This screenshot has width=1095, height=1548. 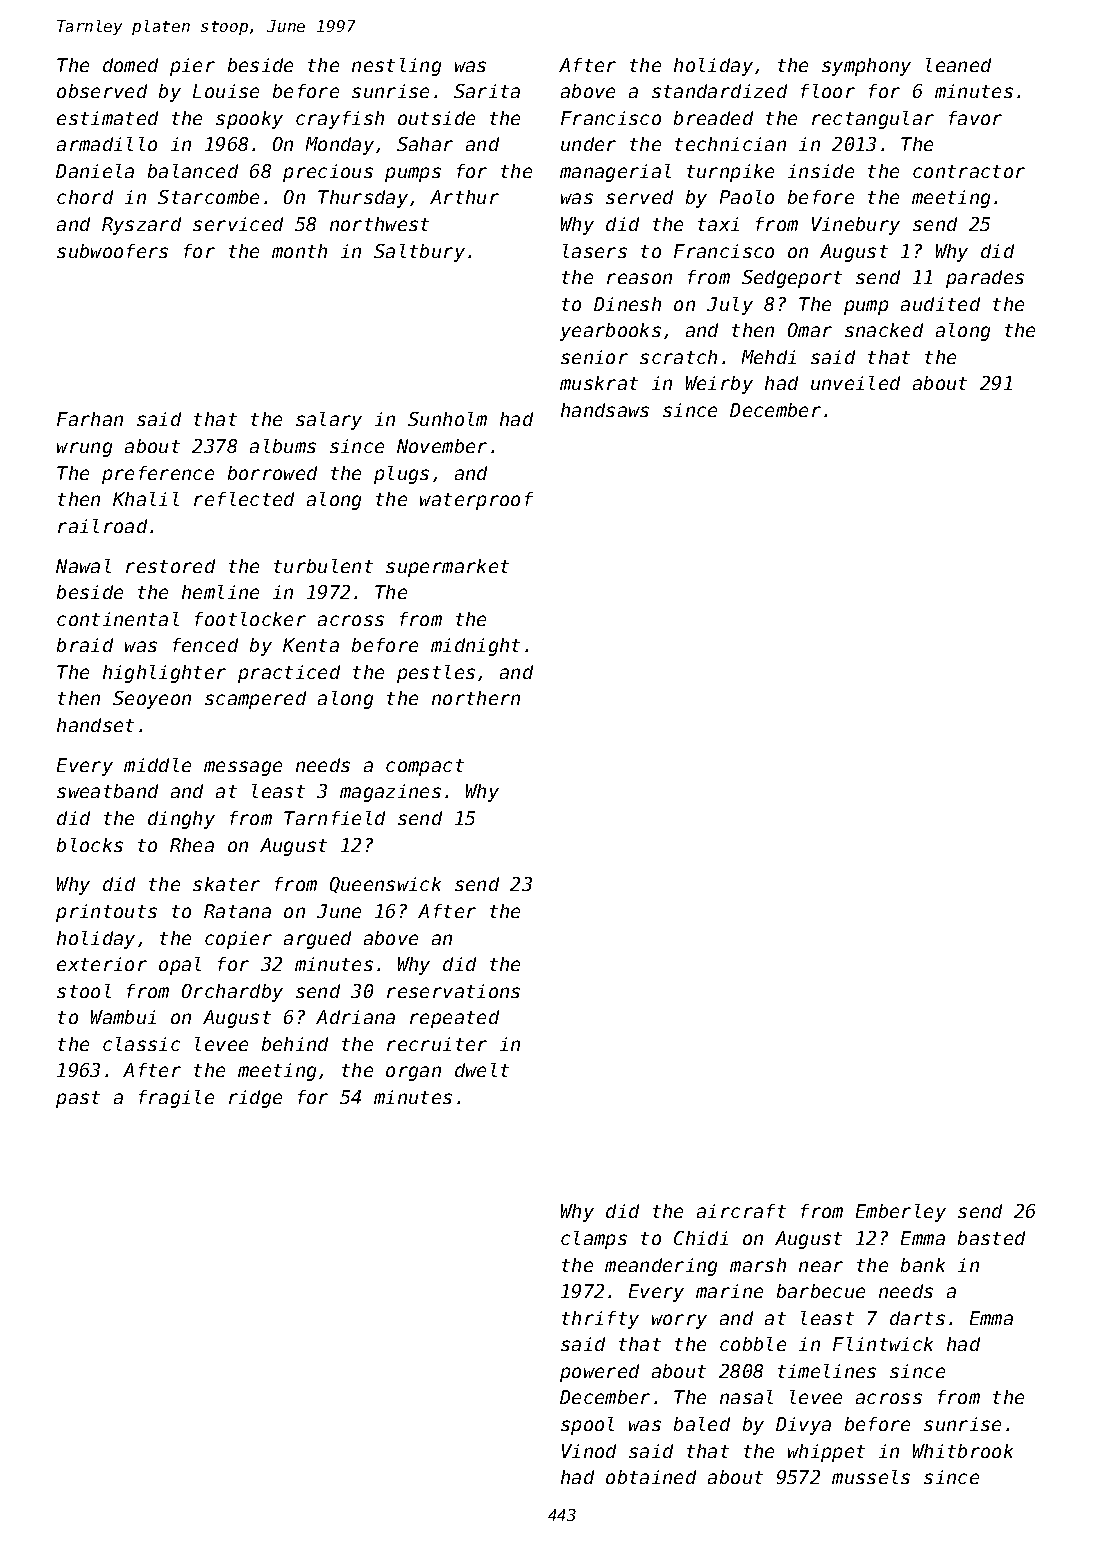 What do you see at coordinates (419, 253) in the screenshot?
I see `Saltbury` at bounding box center [419, 253].
